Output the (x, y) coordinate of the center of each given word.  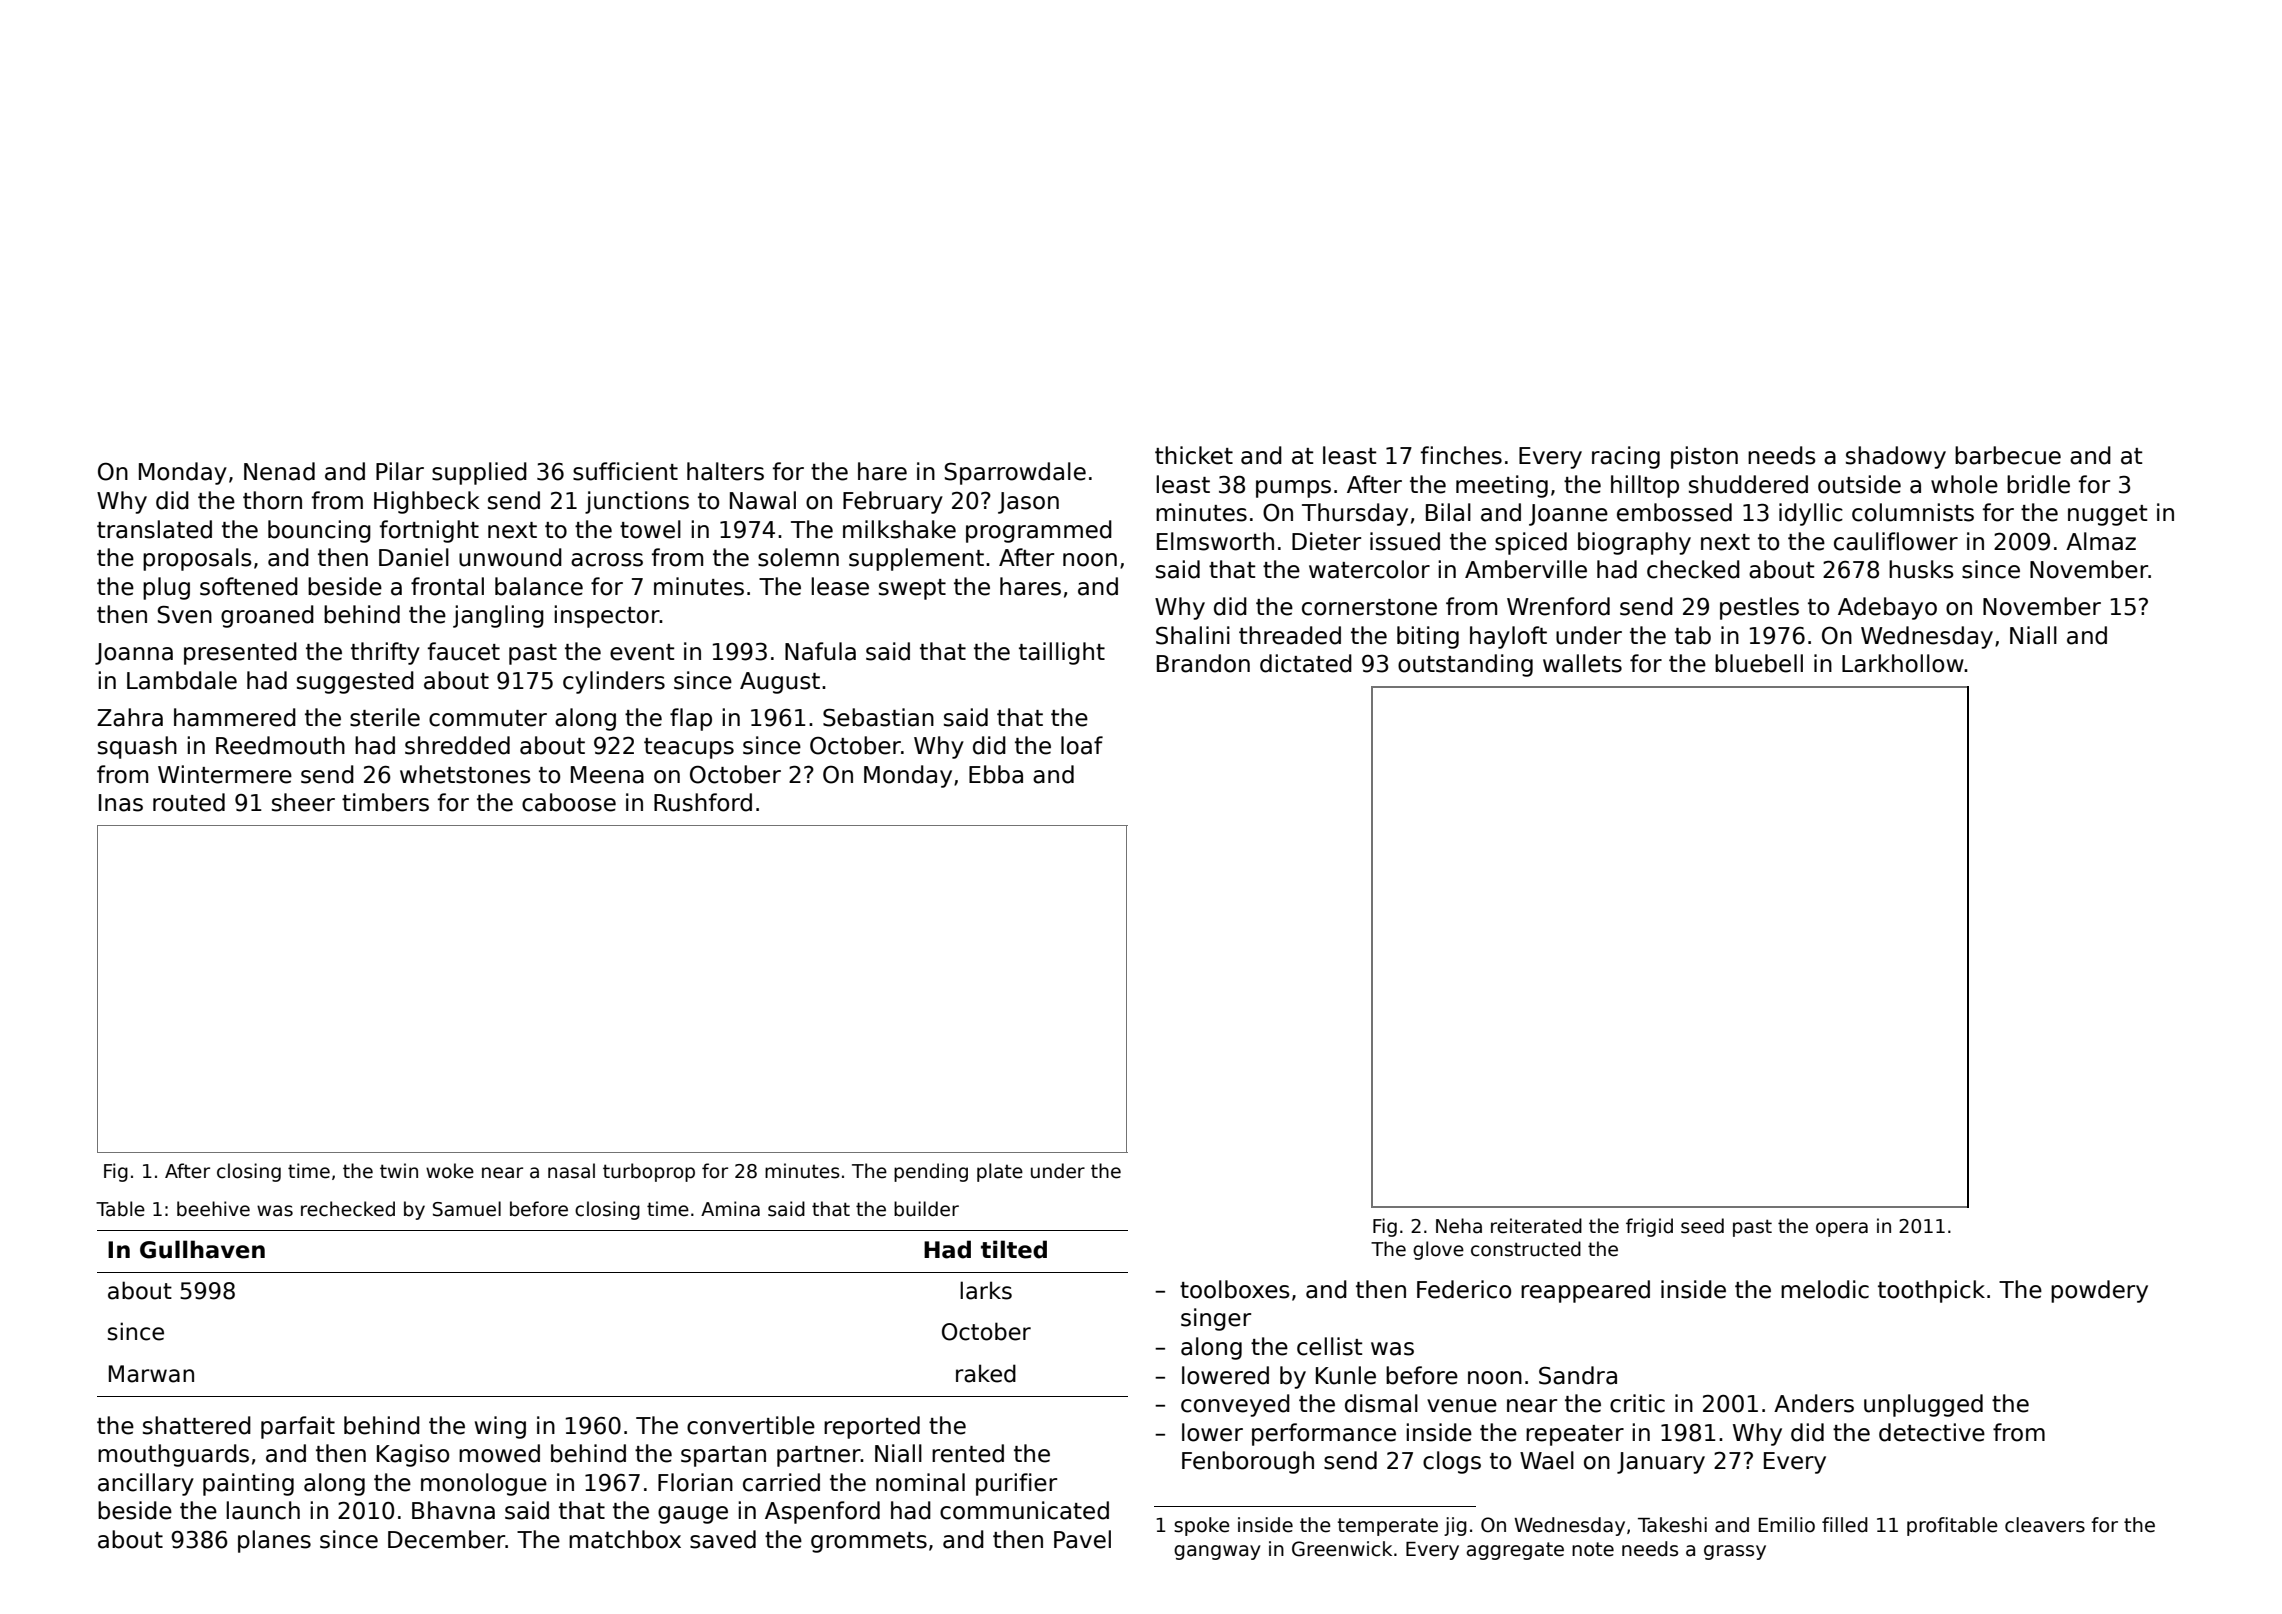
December (447, 1539)
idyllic (1811, 514)
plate (1000, 1172)
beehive (213, 1209)
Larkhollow (1903, 663)
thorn (272, 500)
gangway (1217, 1552)
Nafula (820, 651)
